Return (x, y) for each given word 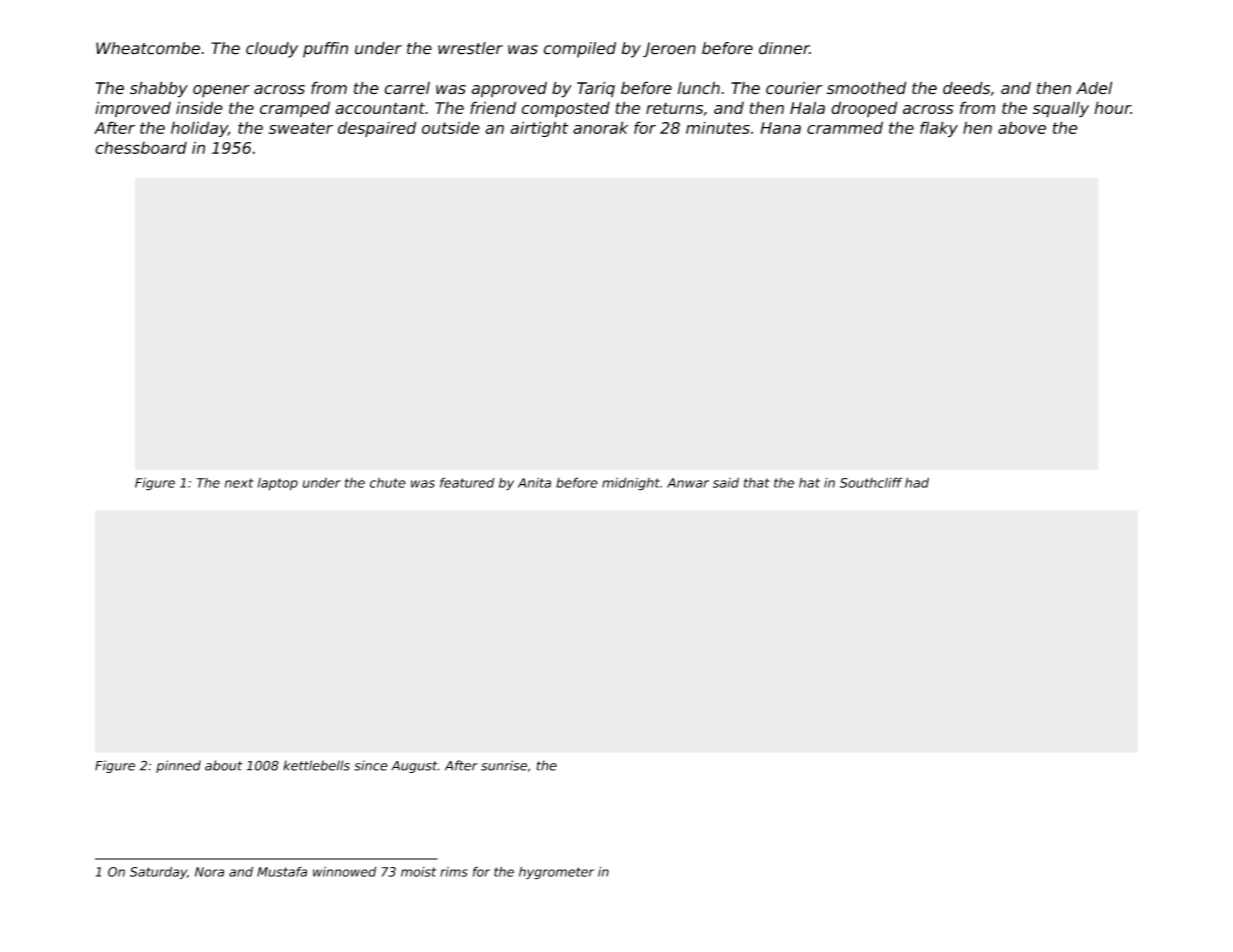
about (223, 765)
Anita (534, 483)
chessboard (141, 147)
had (917, 482)
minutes (718, 127)
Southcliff (871, 482)
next (239, 483)
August (414, 767)
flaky (939, 129)
